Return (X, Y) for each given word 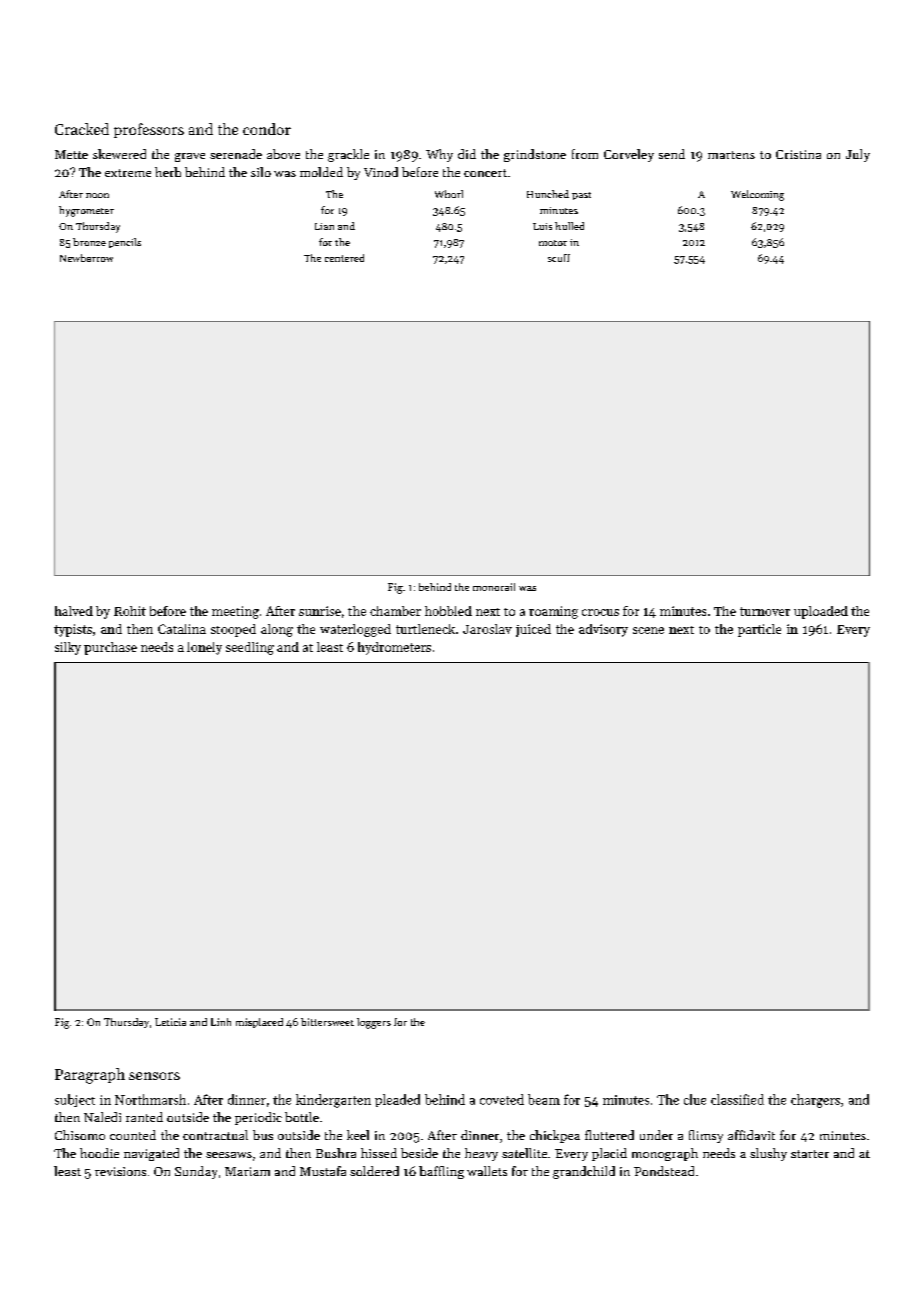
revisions (120, 1171)
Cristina (798, 154)
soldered (374, 1171)
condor (267, 129)
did (467, 154)
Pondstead (664, 1171)
